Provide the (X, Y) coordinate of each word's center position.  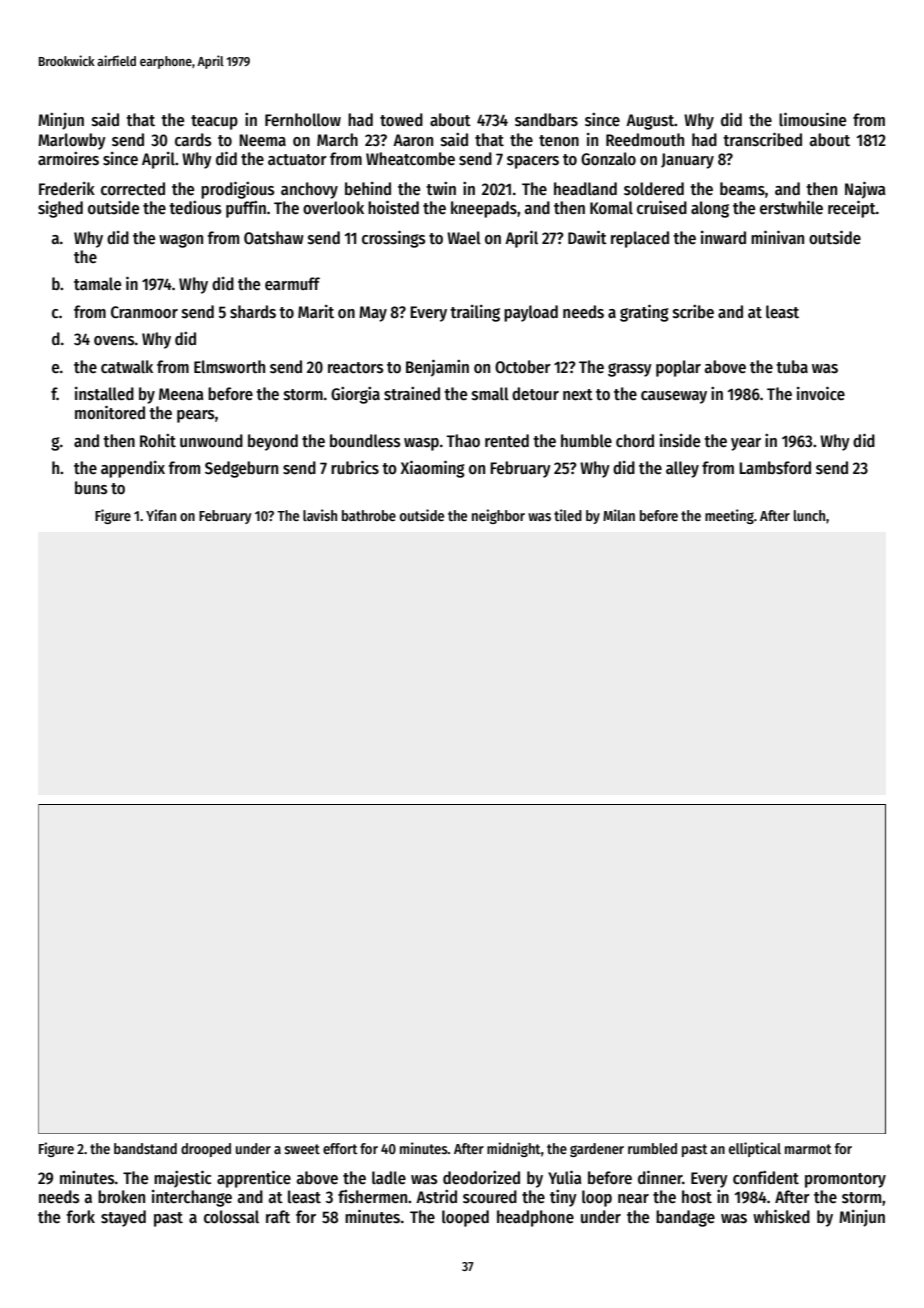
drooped (206, 1150)
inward (723, 237)
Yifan (161, 515)
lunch (809, 515)
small (490, 394)
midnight (514, 1149)
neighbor (498, 516)
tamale (97, 284)
